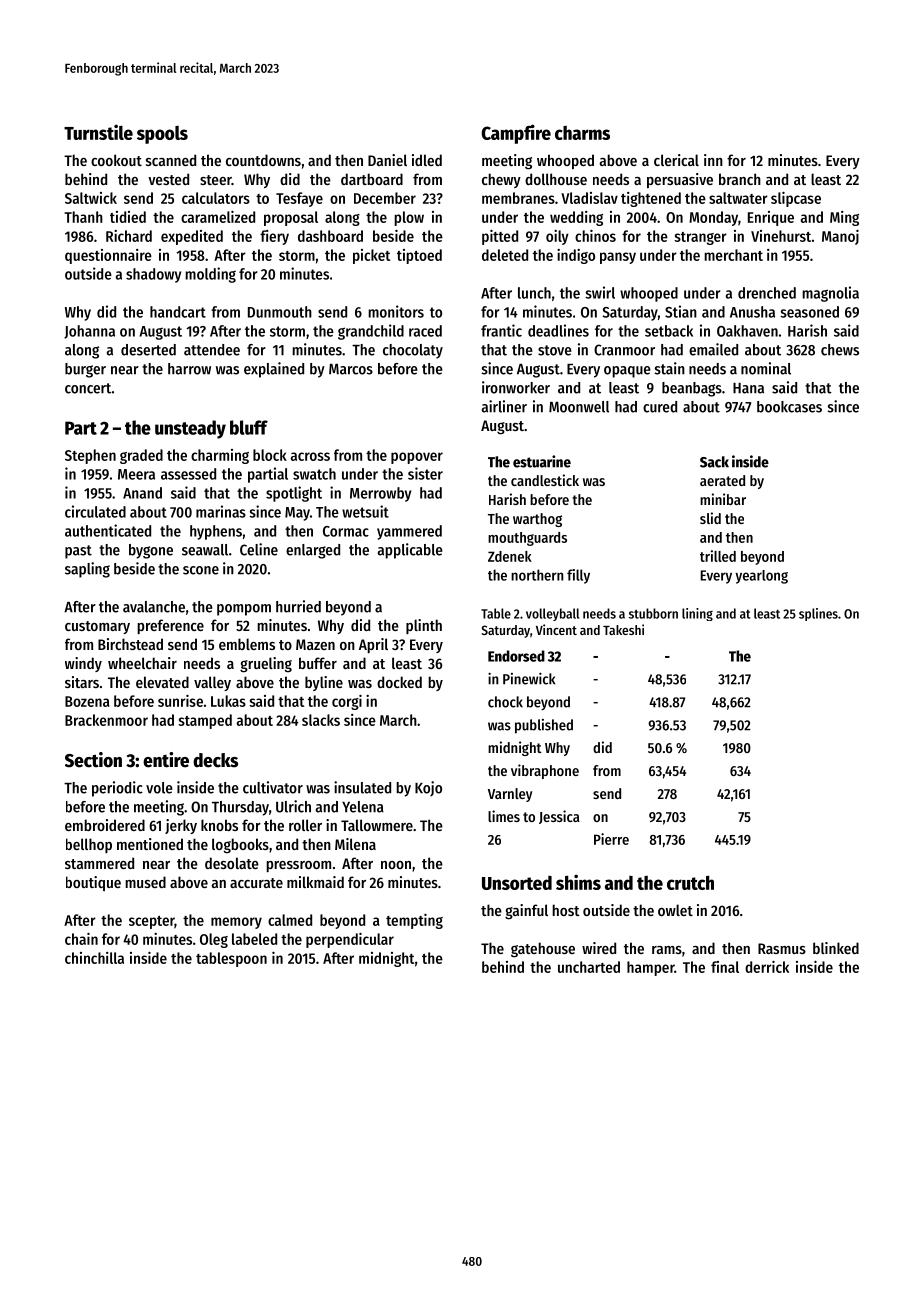 The height and width of the screenshot is (1308, 924). I want to click on Kojo, so click(428, 788).
